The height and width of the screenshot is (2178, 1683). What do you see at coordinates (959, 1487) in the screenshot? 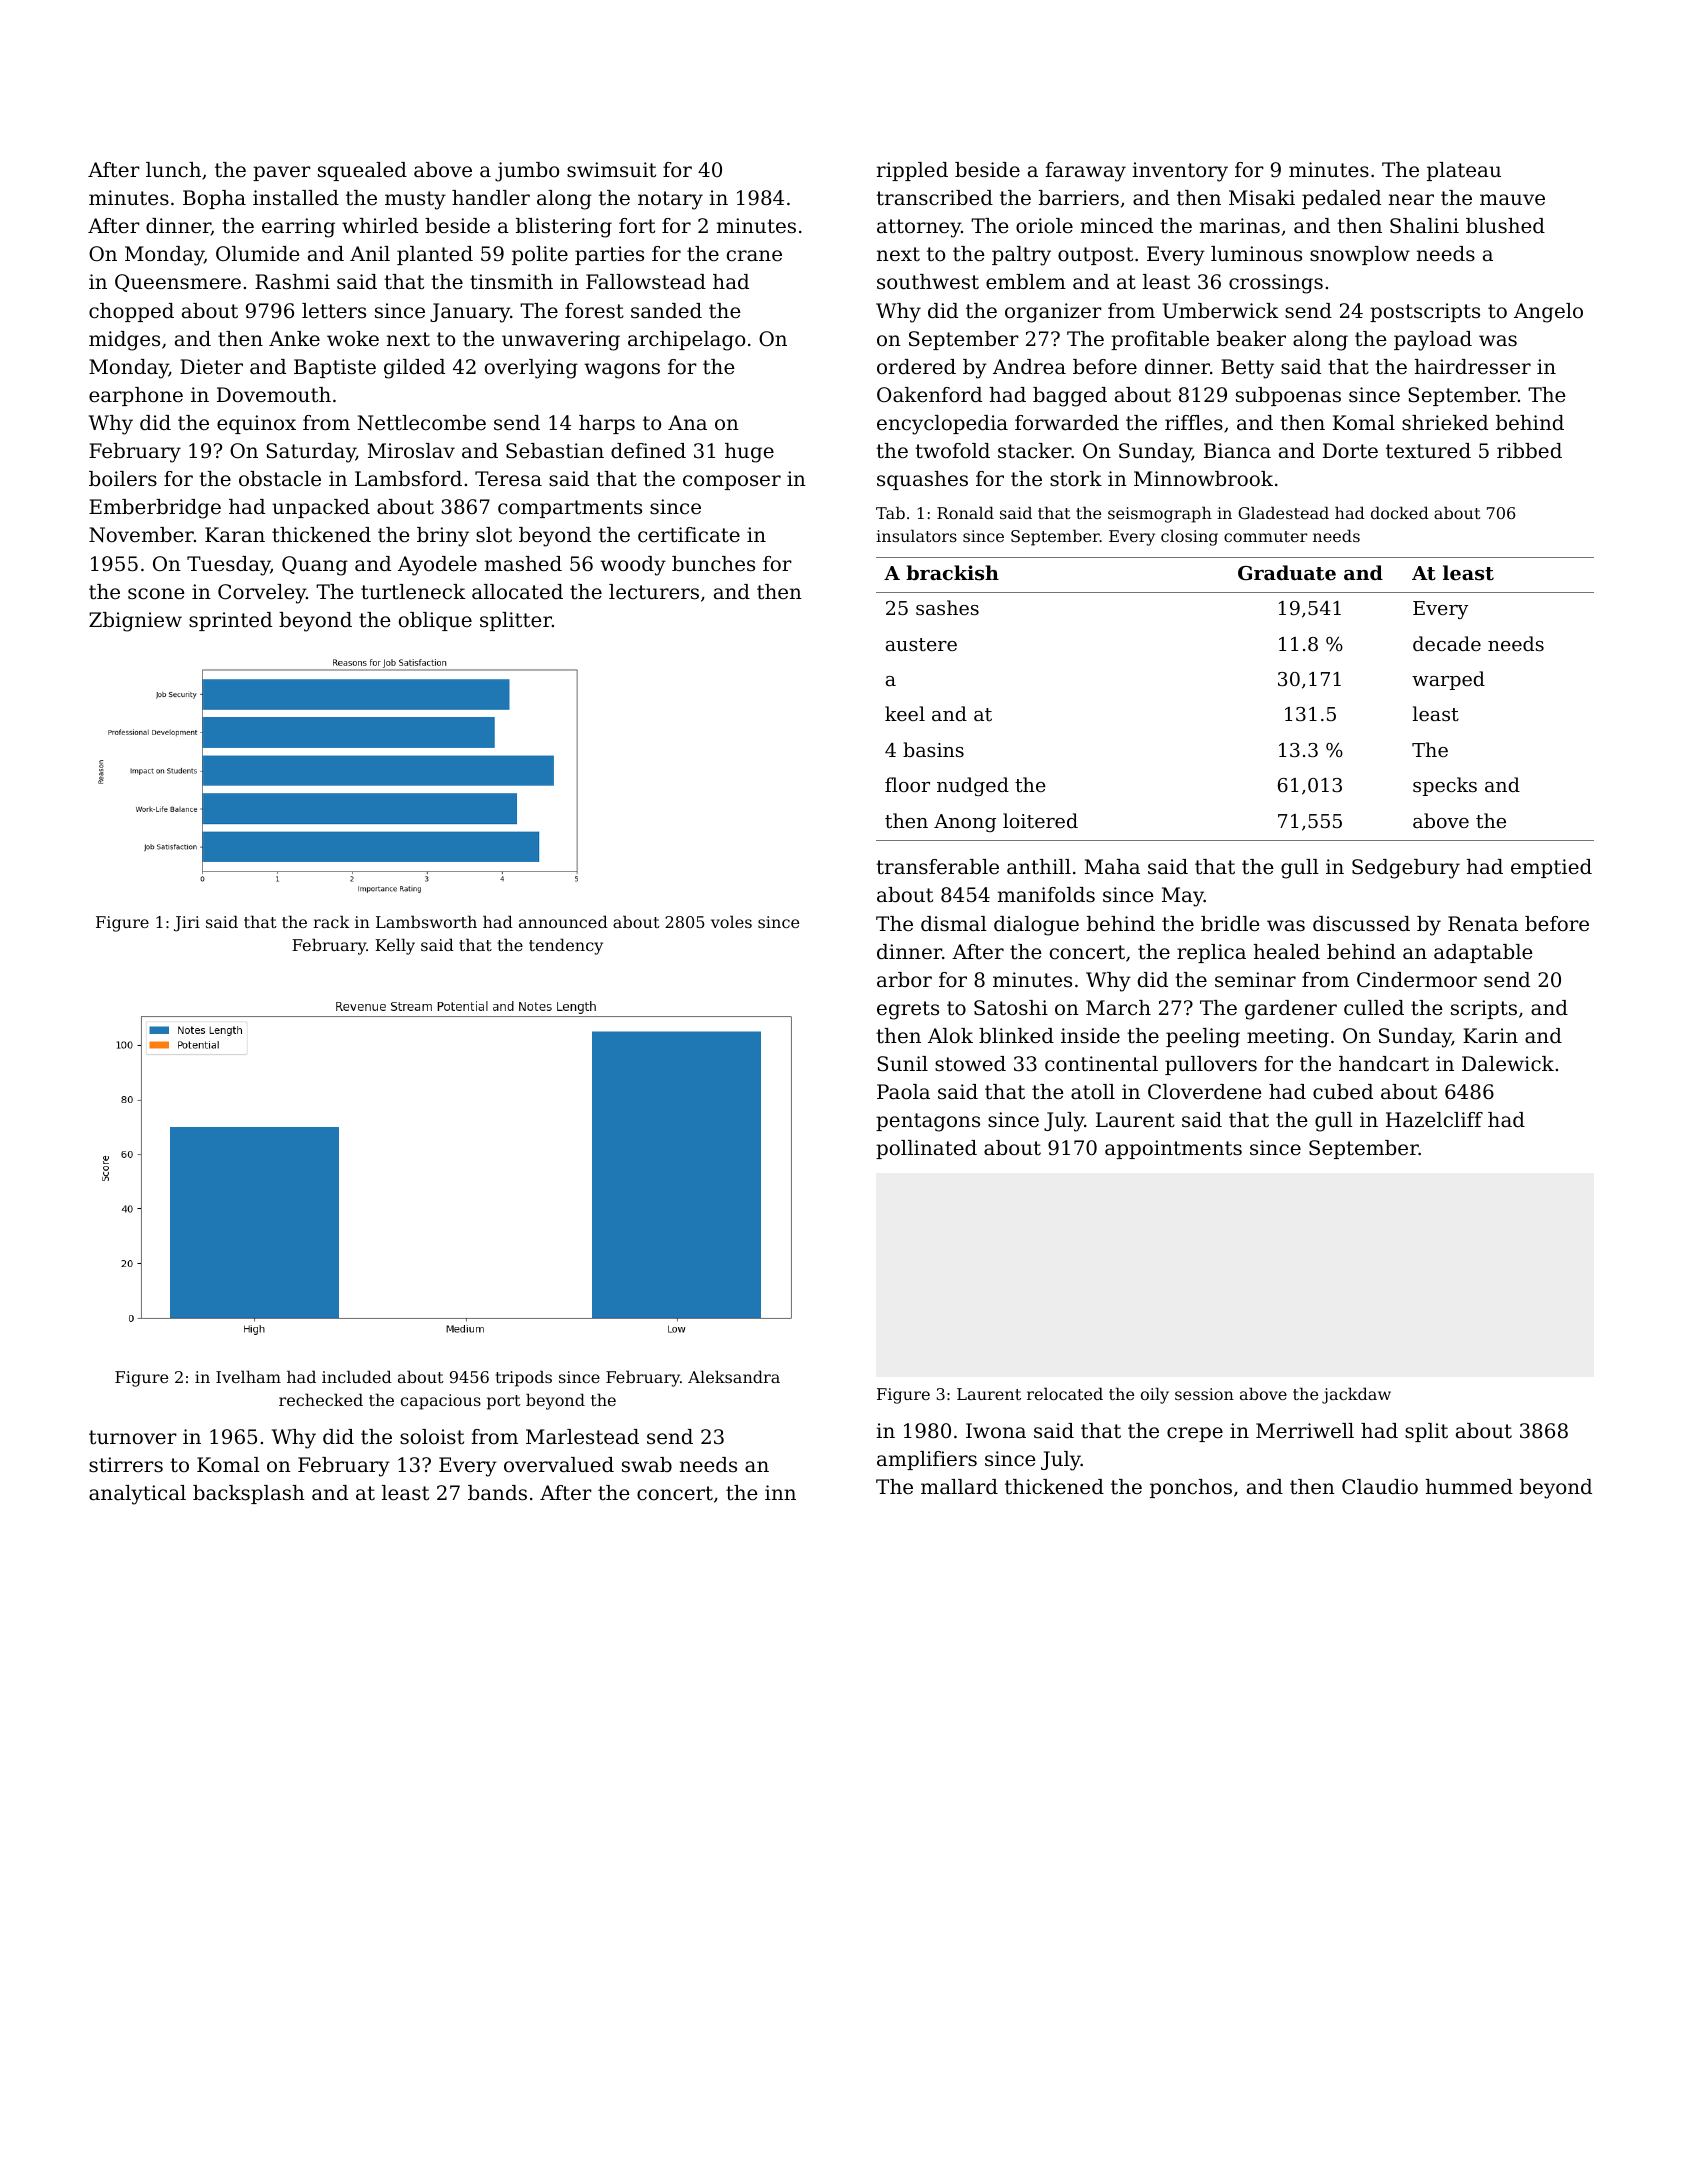
I see `mallard` at bounding box center [959, 1487].
